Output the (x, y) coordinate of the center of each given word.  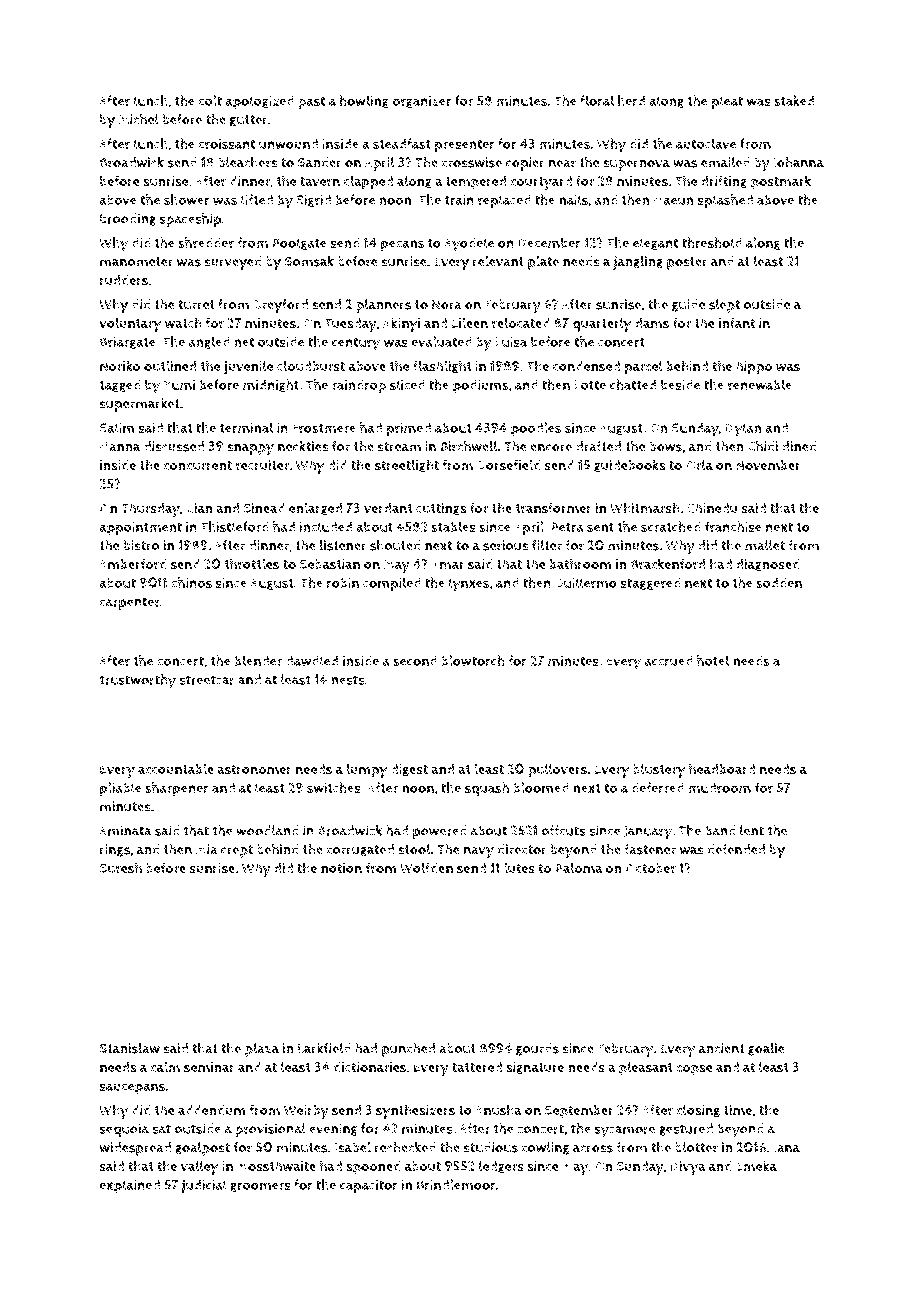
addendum (212, 1110)
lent (752, 830)
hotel (713, 660)
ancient (722, 1048)
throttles (251, 564)
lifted (257, 199)
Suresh (121, 868)
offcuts (563, 830)
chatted (633, 384)
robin (343, 582)
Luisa (511, 341)
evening (333, 1129)
